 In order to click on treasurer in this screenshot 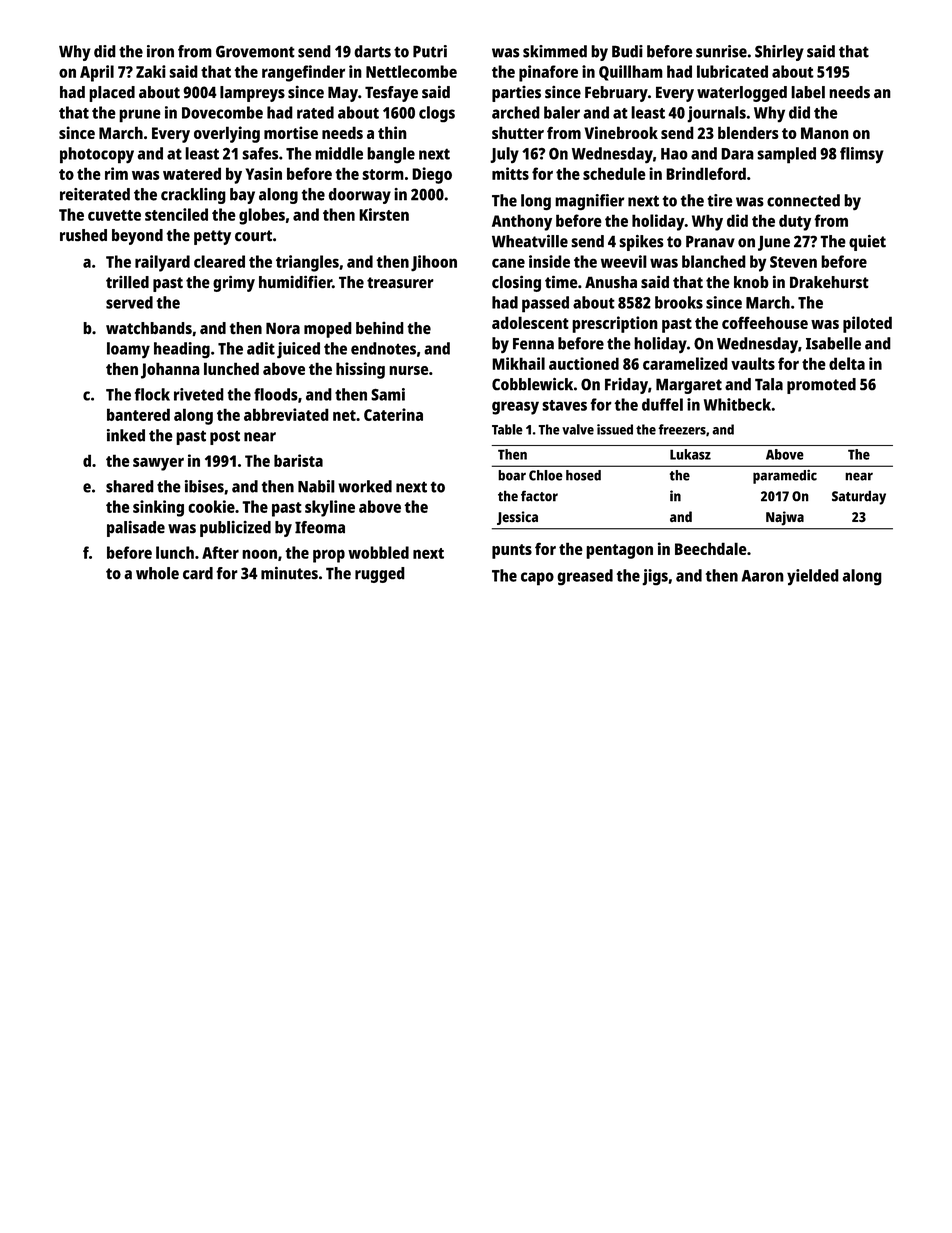, I will do `click(400, 283)`.
